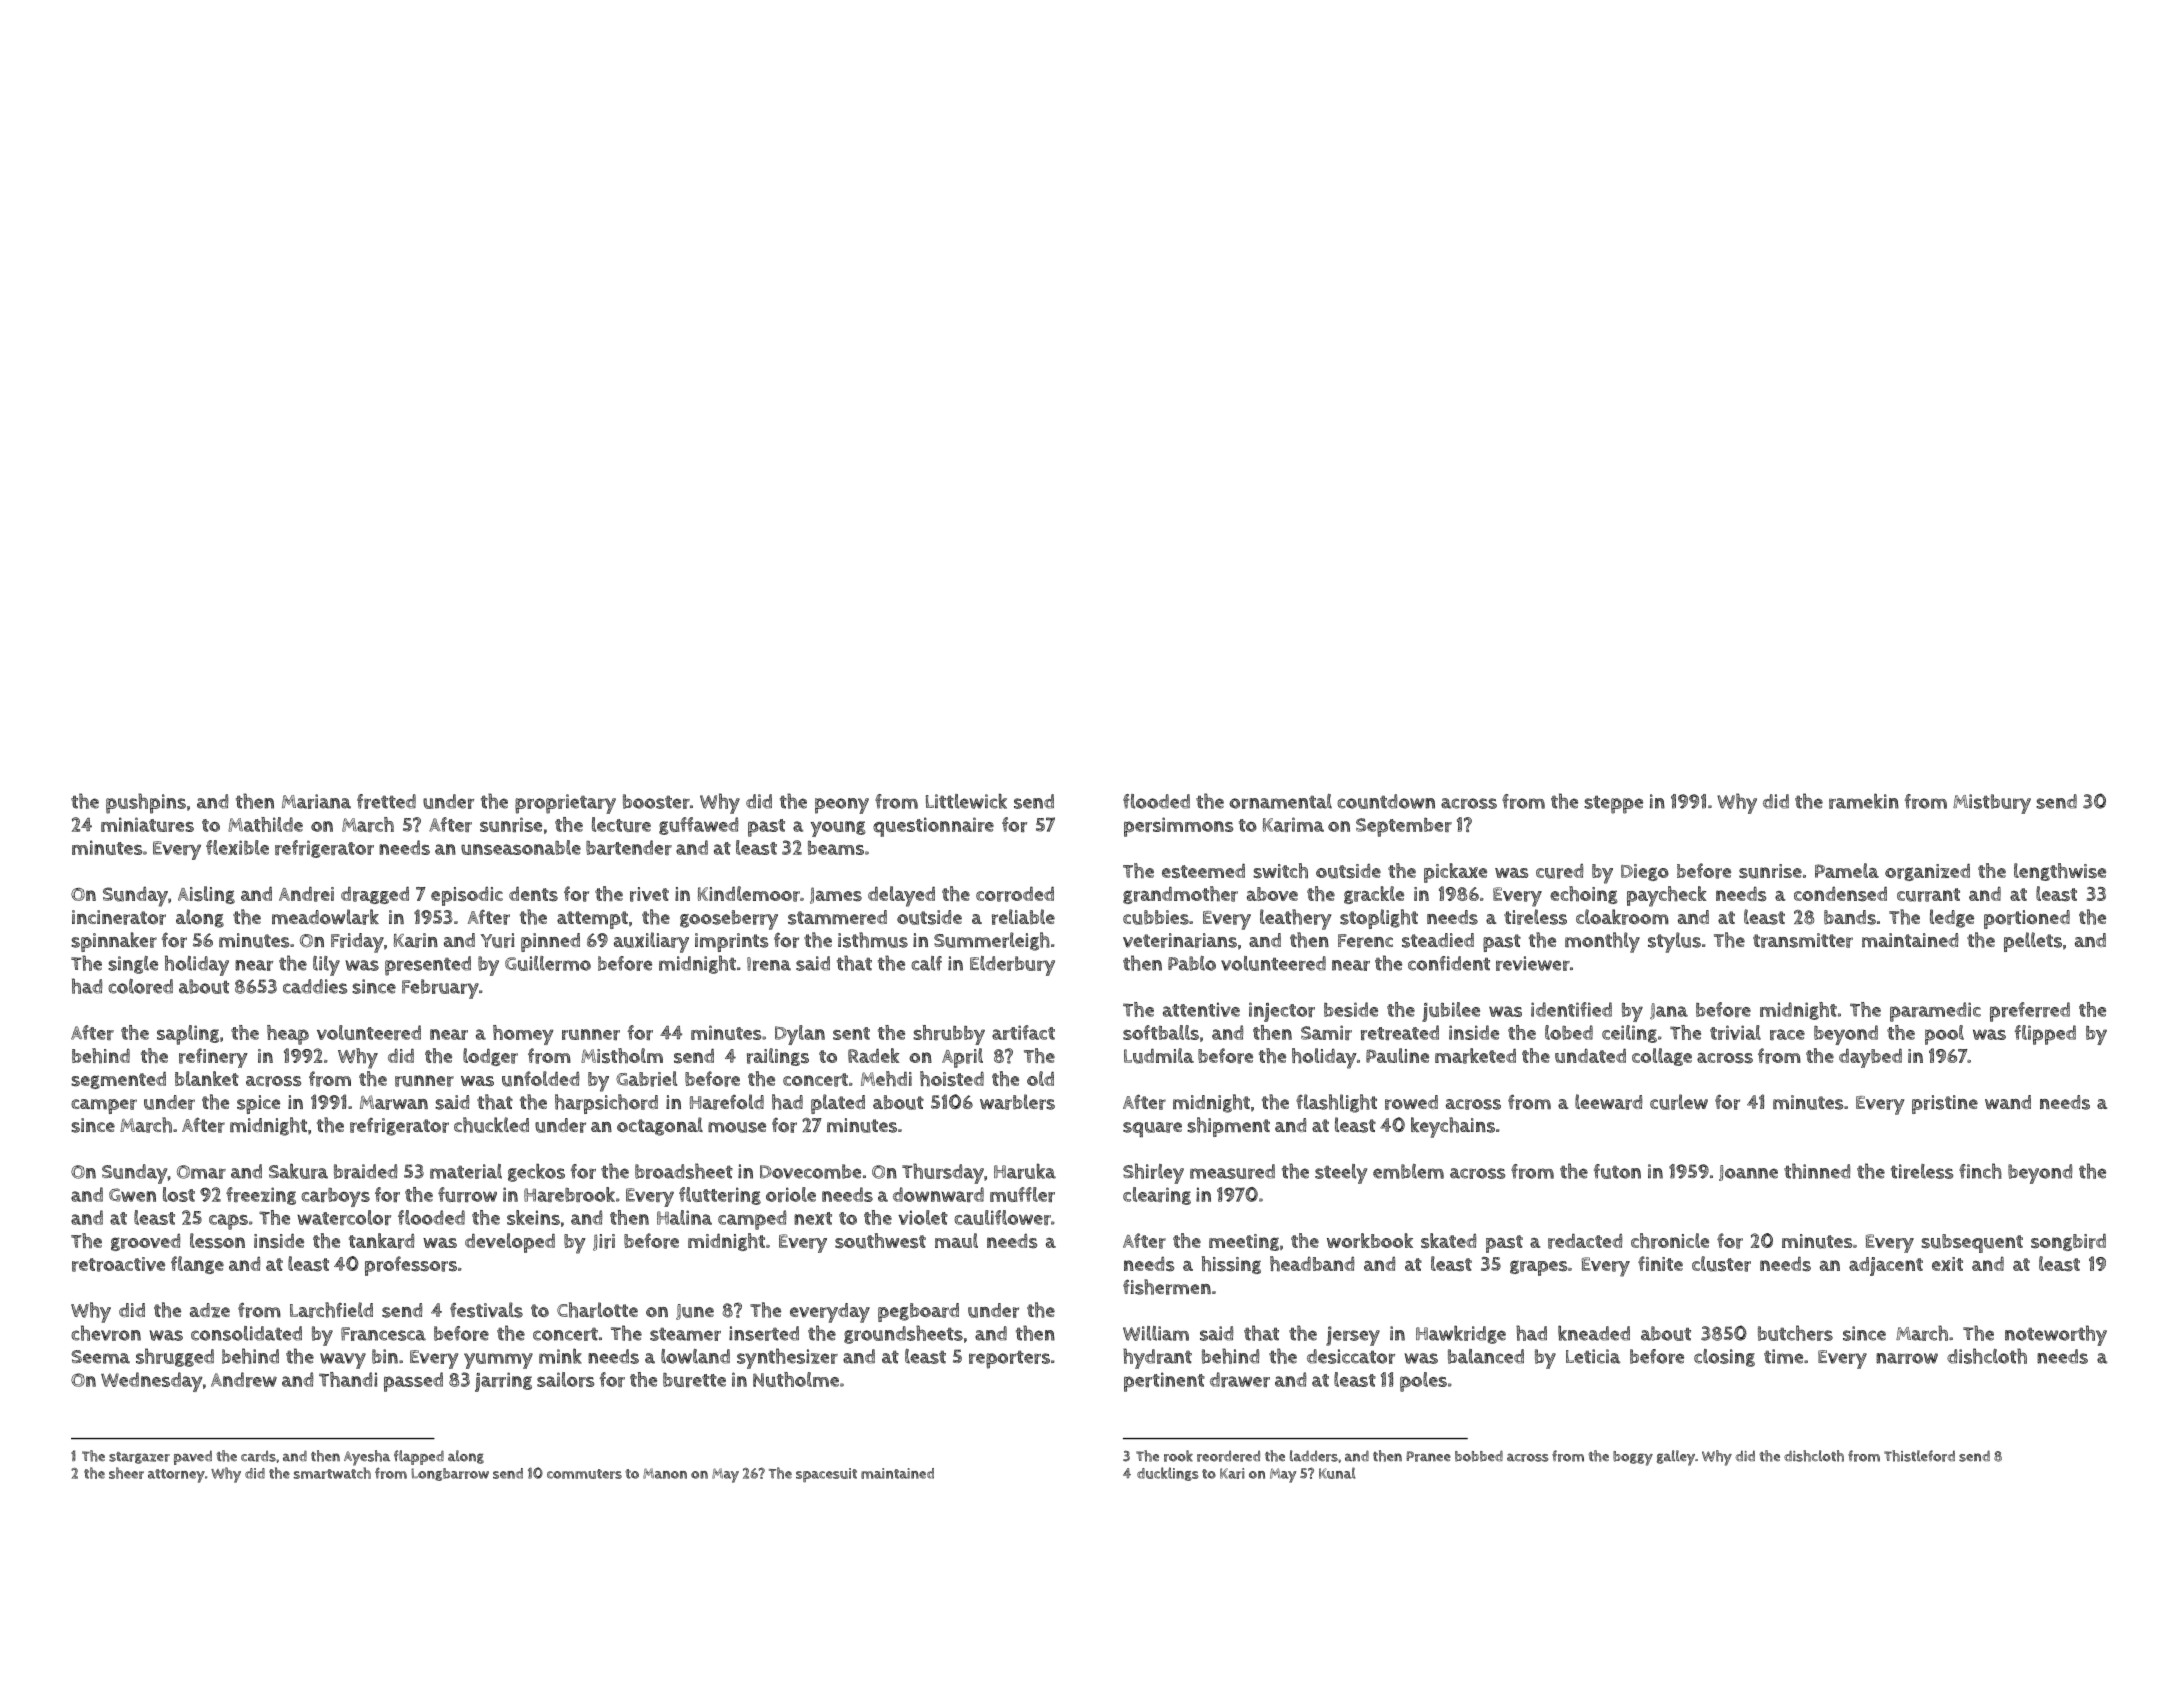 Image resolution: width=2178 pixels, height=1683 pixels. What do you see at coordinates (1945, 1104) in the image?
I see `pristine` at bounding box center [1945, 1104].
